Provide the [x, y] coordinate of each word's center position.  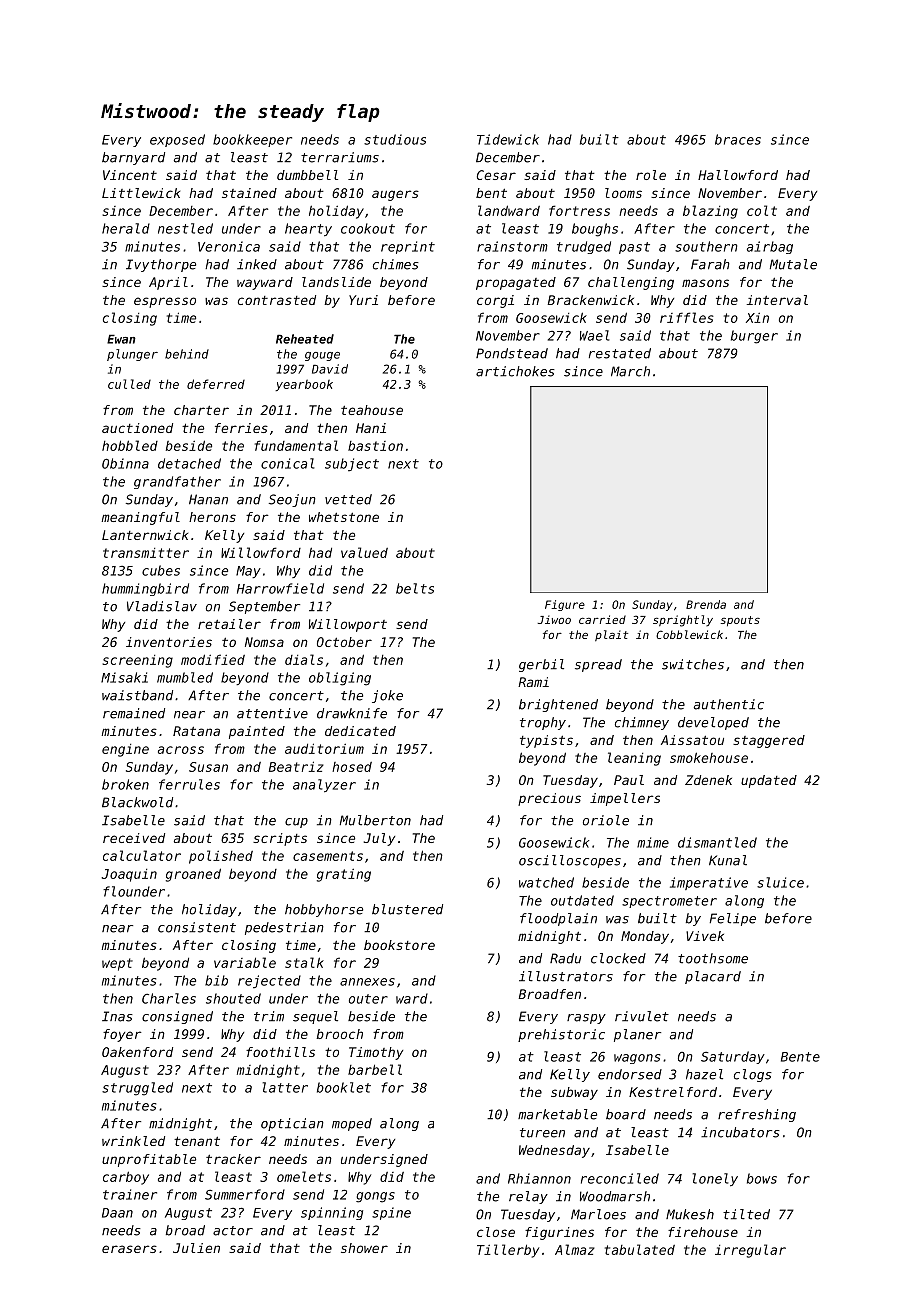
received [134, 838]
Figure [565, 605]
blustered [407, 909]
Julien [196, 1248]
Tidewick [508, 139]
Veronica [229, 246]
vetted [348, 499]
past [634, 248]
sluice [780, 882]
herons [212, 517]
